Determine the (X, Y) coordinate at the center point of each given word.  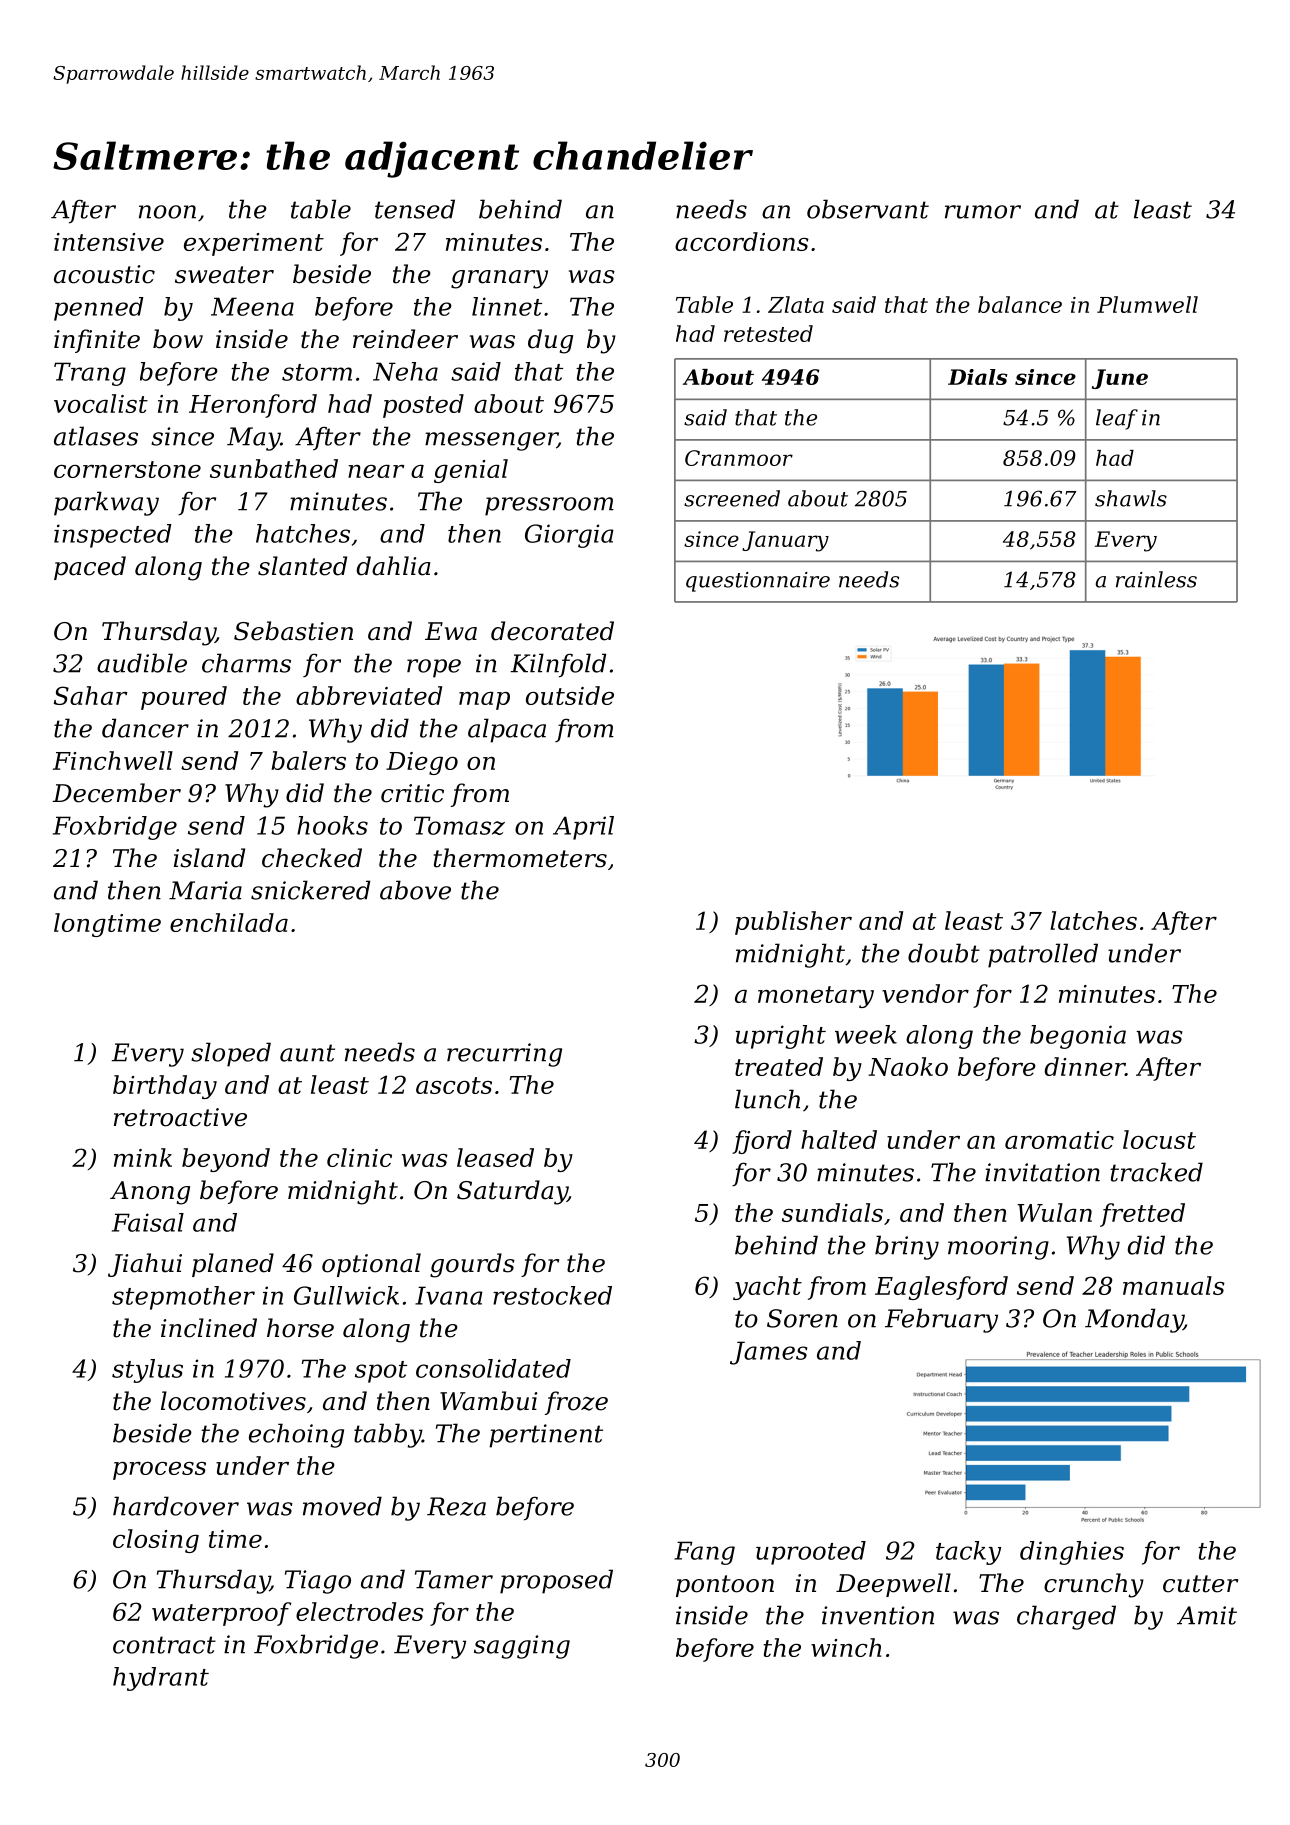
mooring (998, 1248)
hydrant (161, 1679)
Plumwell (1147, 304)
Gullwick (346, 1295)
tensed (415, 209)
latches (1093, 920)
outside (570, 695)
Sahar (91, 695)
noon (167, 212)
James (768, 1353)
